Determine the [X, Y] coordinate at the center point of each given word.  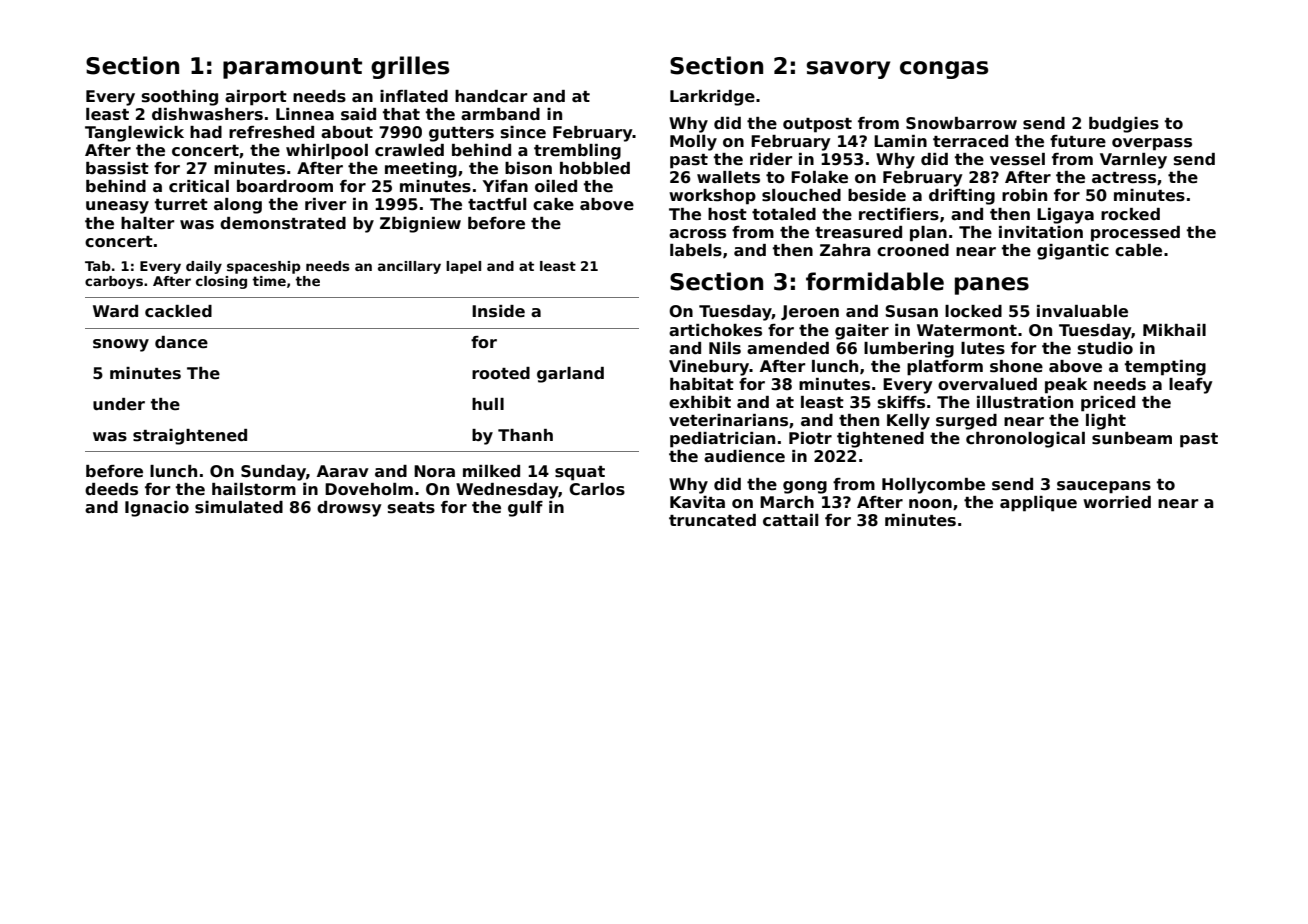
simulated [239, 507]
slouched [801, 195]
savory [848, 70]
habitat [702, 384]
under [119, 404]
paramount [292, 68]
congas [944, 70]
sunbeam [1132, 438]
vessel [1017, 159]
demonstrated [283, 223]
